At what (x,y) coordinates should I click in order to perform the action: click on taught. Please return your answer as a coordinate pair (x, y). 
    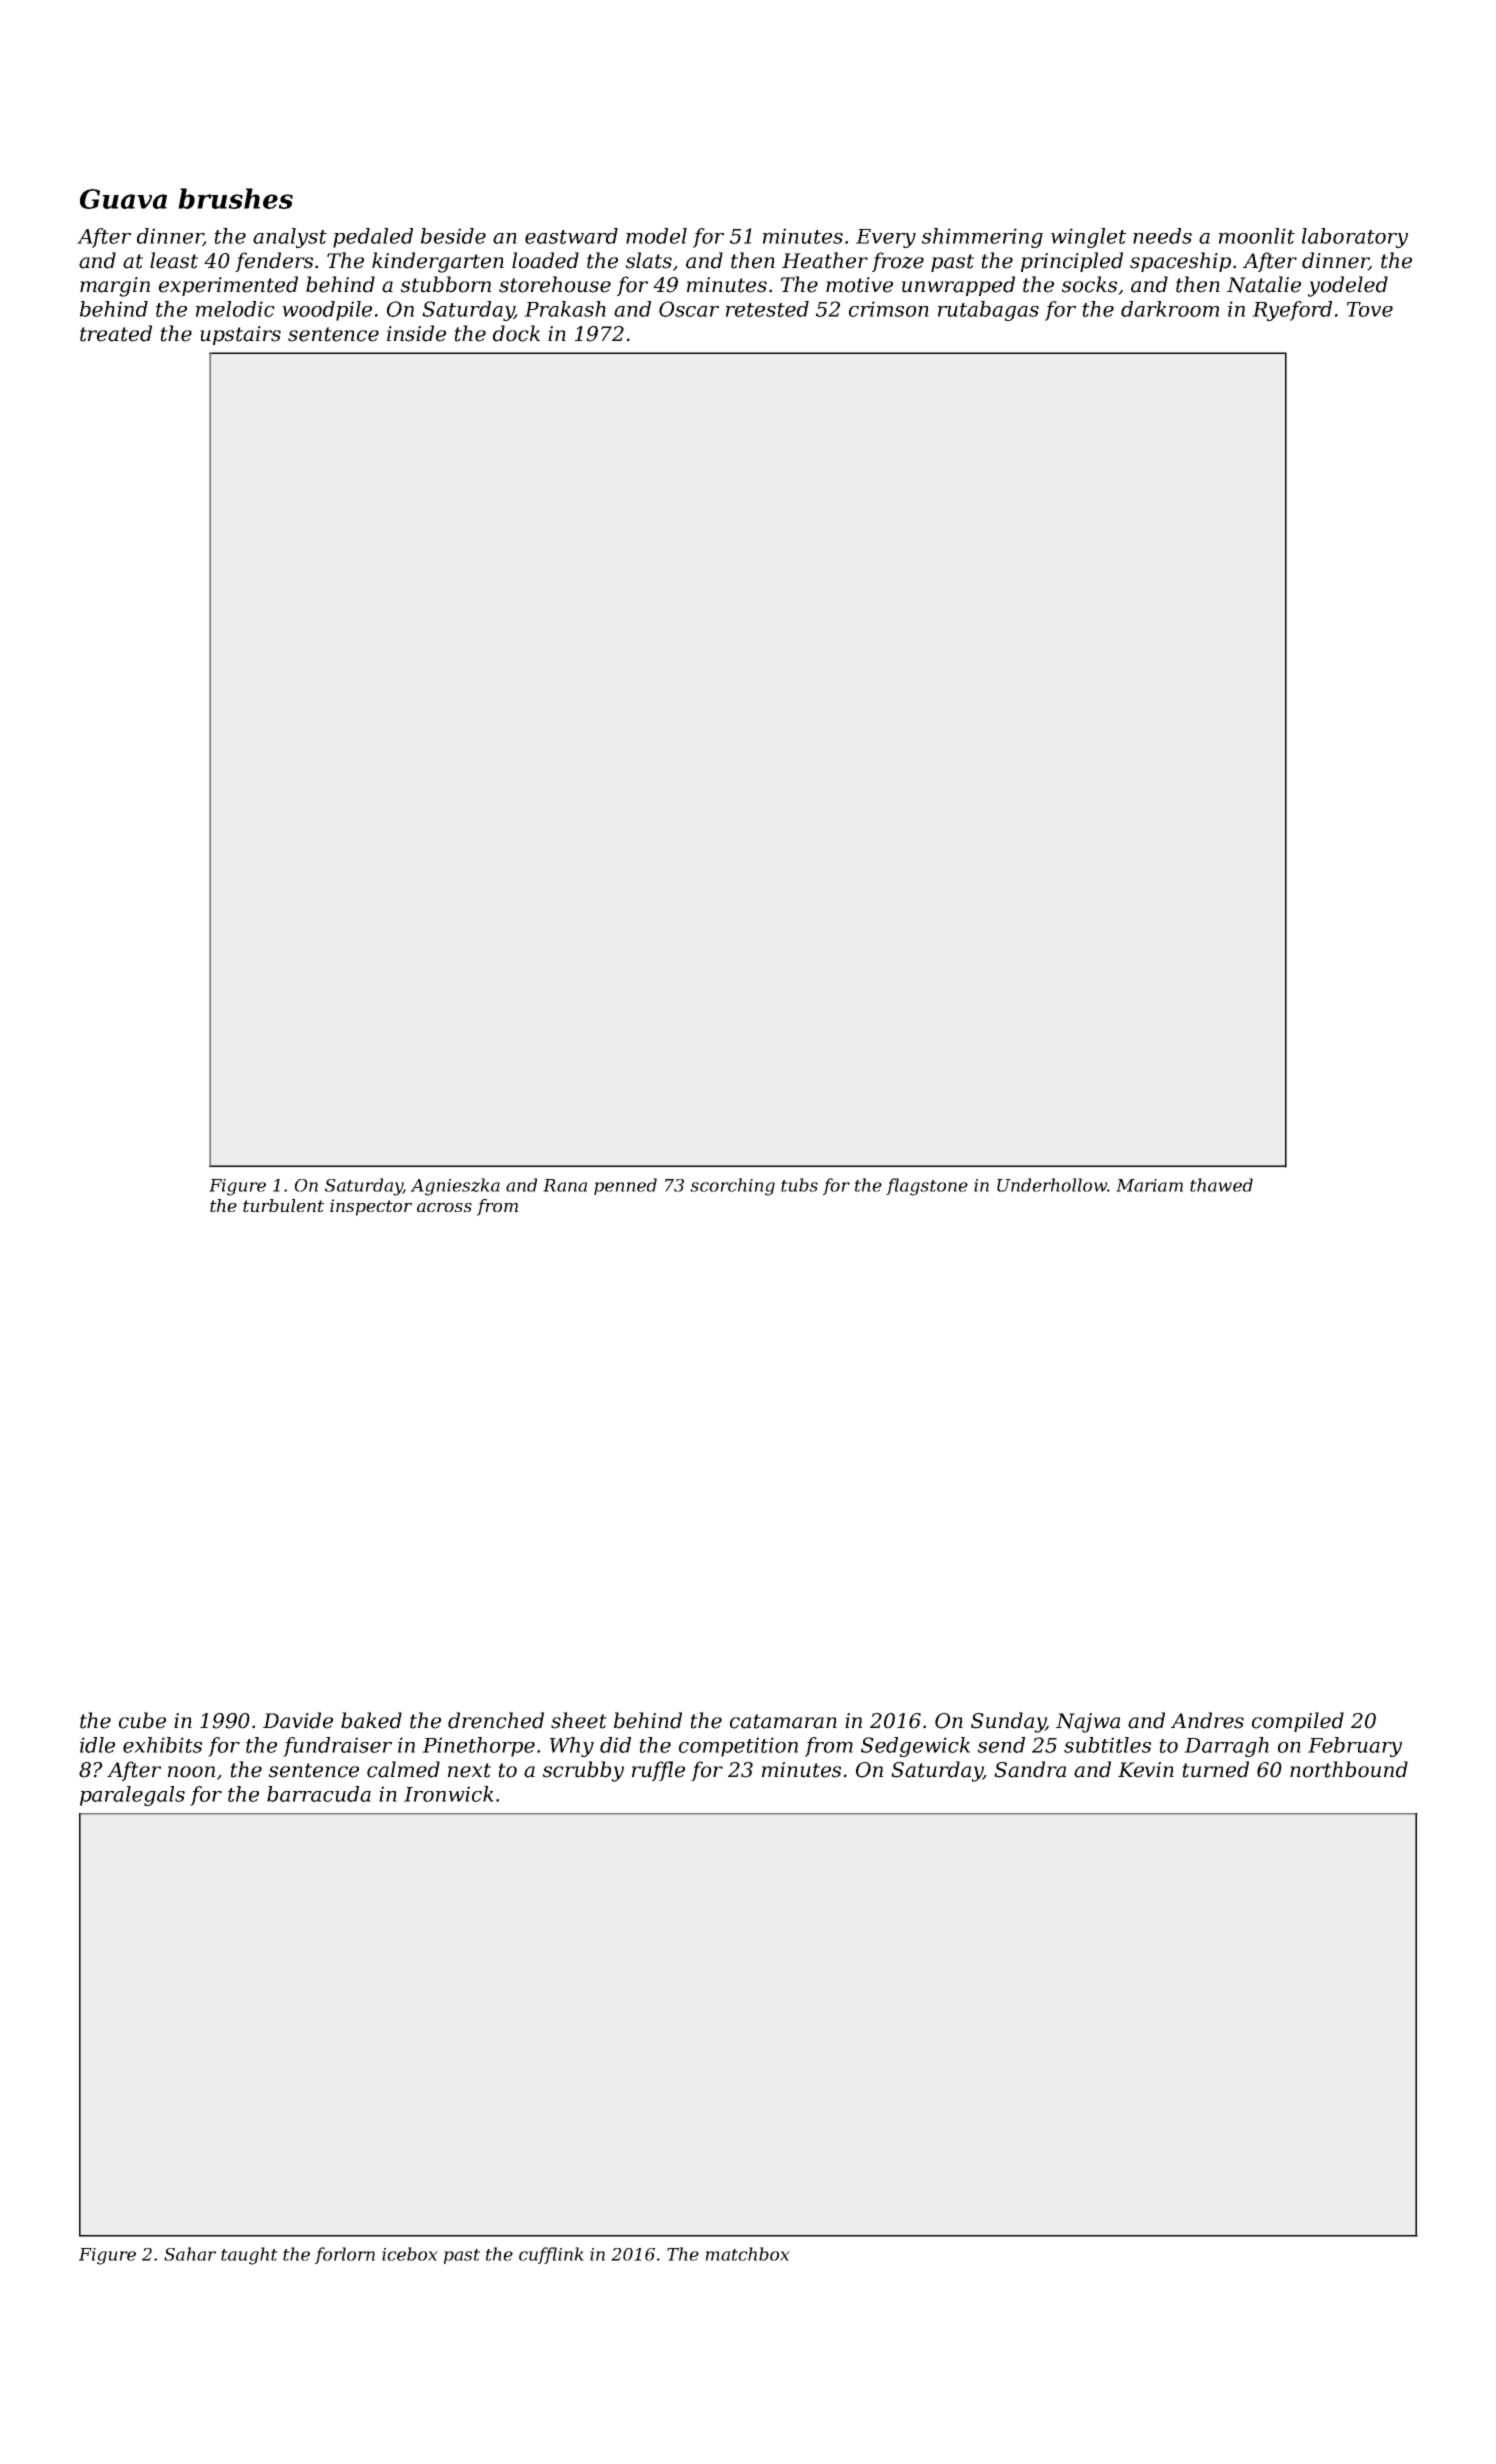
    Looking at the image, I should click on (249, 2256).
